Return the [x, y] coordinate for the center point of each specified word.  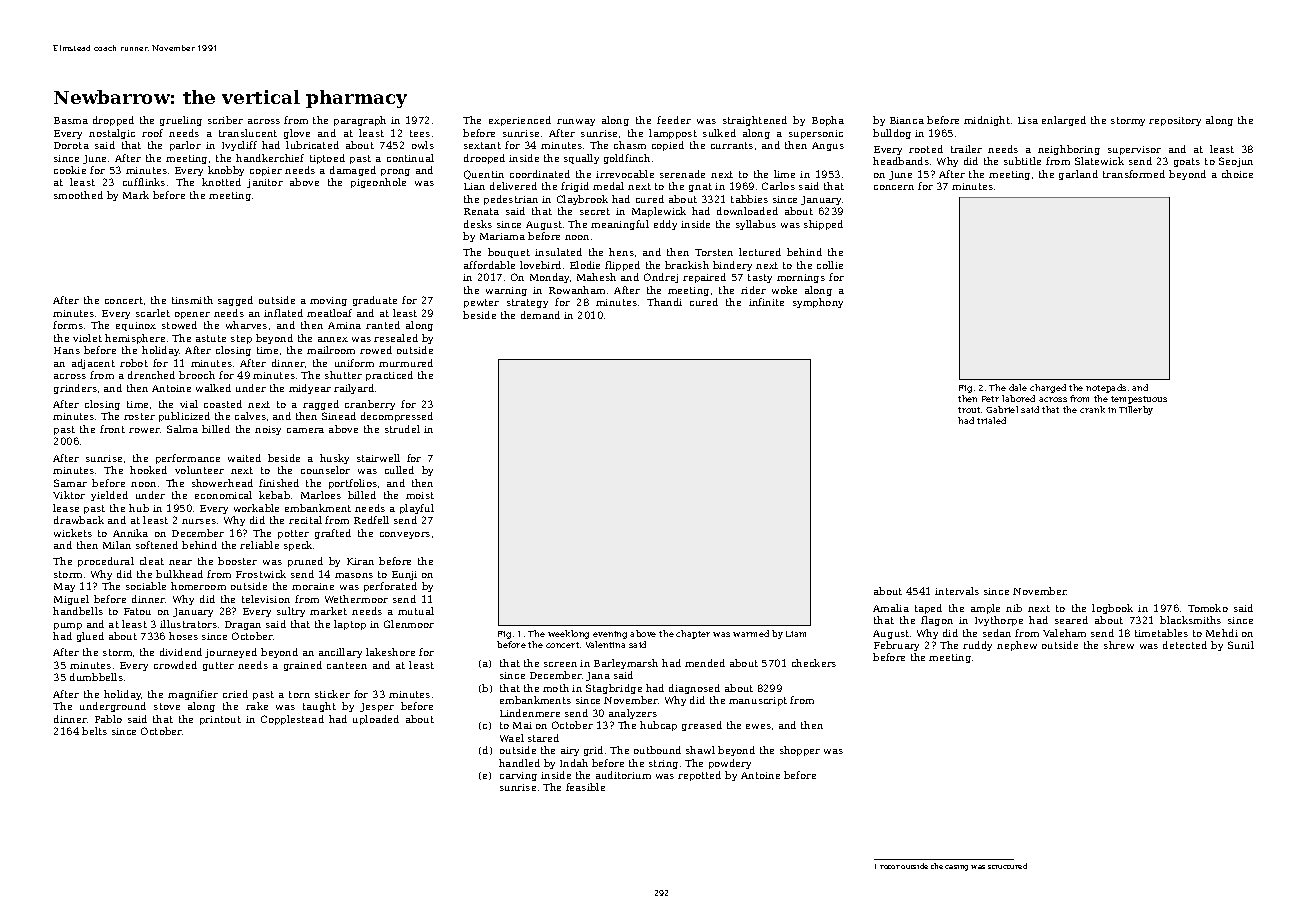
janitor [265, 183]
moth [556, 688]
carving [518, 776]
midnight [987, 121]
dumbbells [96, 677]
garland [1078, 175]
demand [540, 315]
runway [576, 122]
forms [68, 325]
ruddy [977, 646]
